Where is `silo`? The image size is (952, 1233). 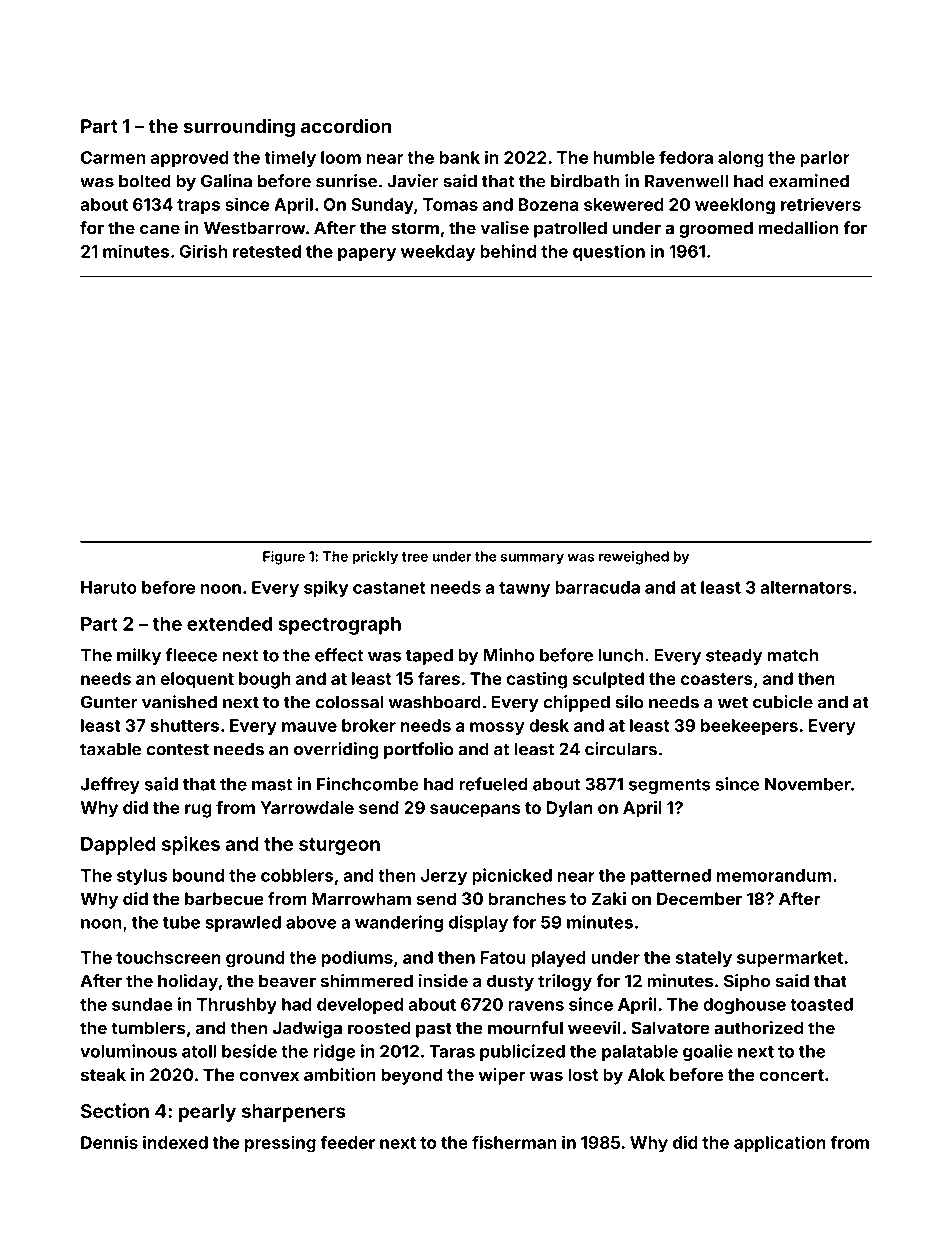
silo is located at coordinates (629, 702).
